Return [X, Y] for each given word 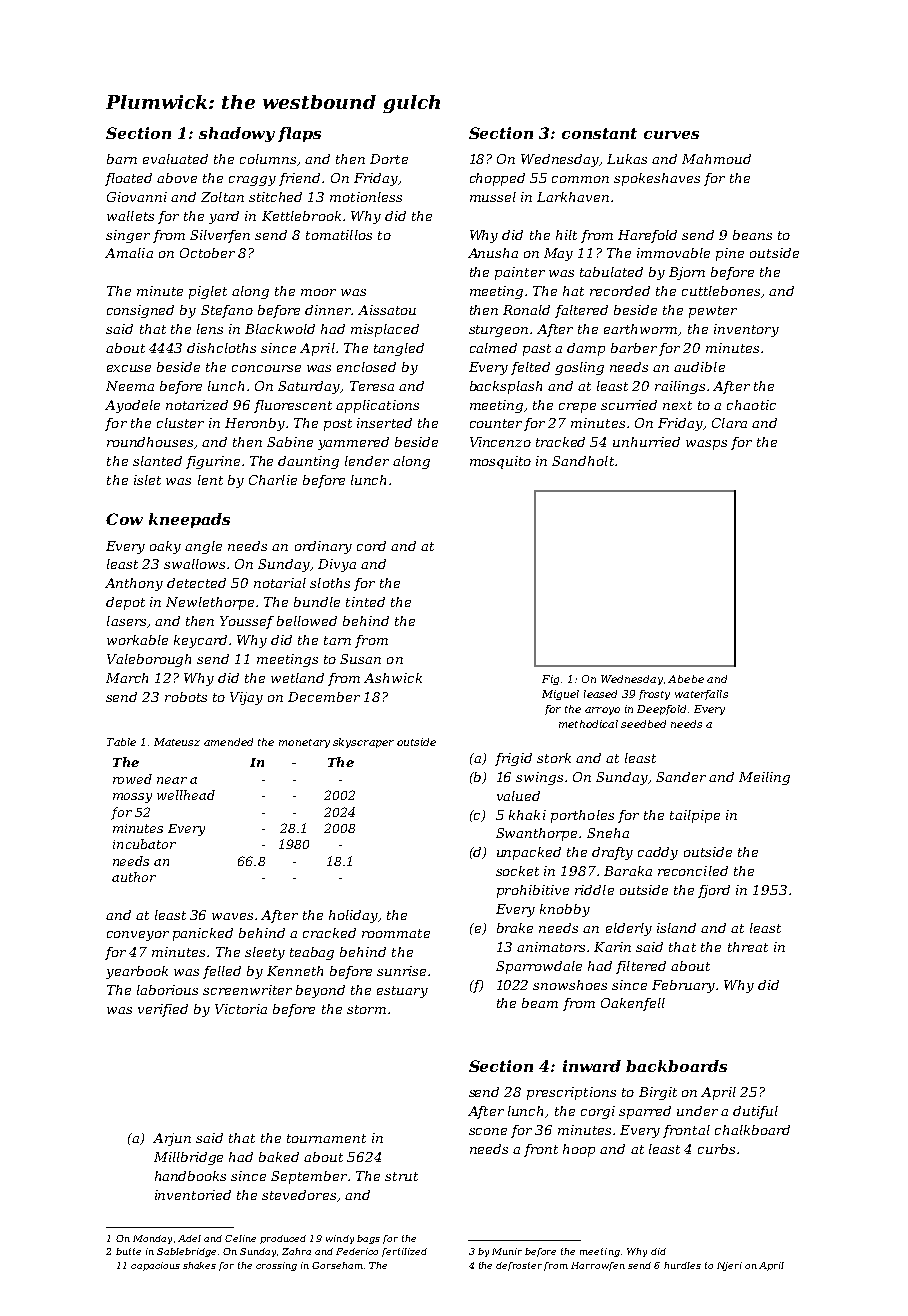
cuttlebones [721, 291]
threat [748, 947]
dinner [328, 310]
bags [368, 1239]
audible [699, 367]
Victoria [241, 1009]
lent [210, 480]
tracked [560, 442]
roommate [396, 933]
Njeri [729, 1266]
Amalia [129, 253]
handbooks [190, 1176]
